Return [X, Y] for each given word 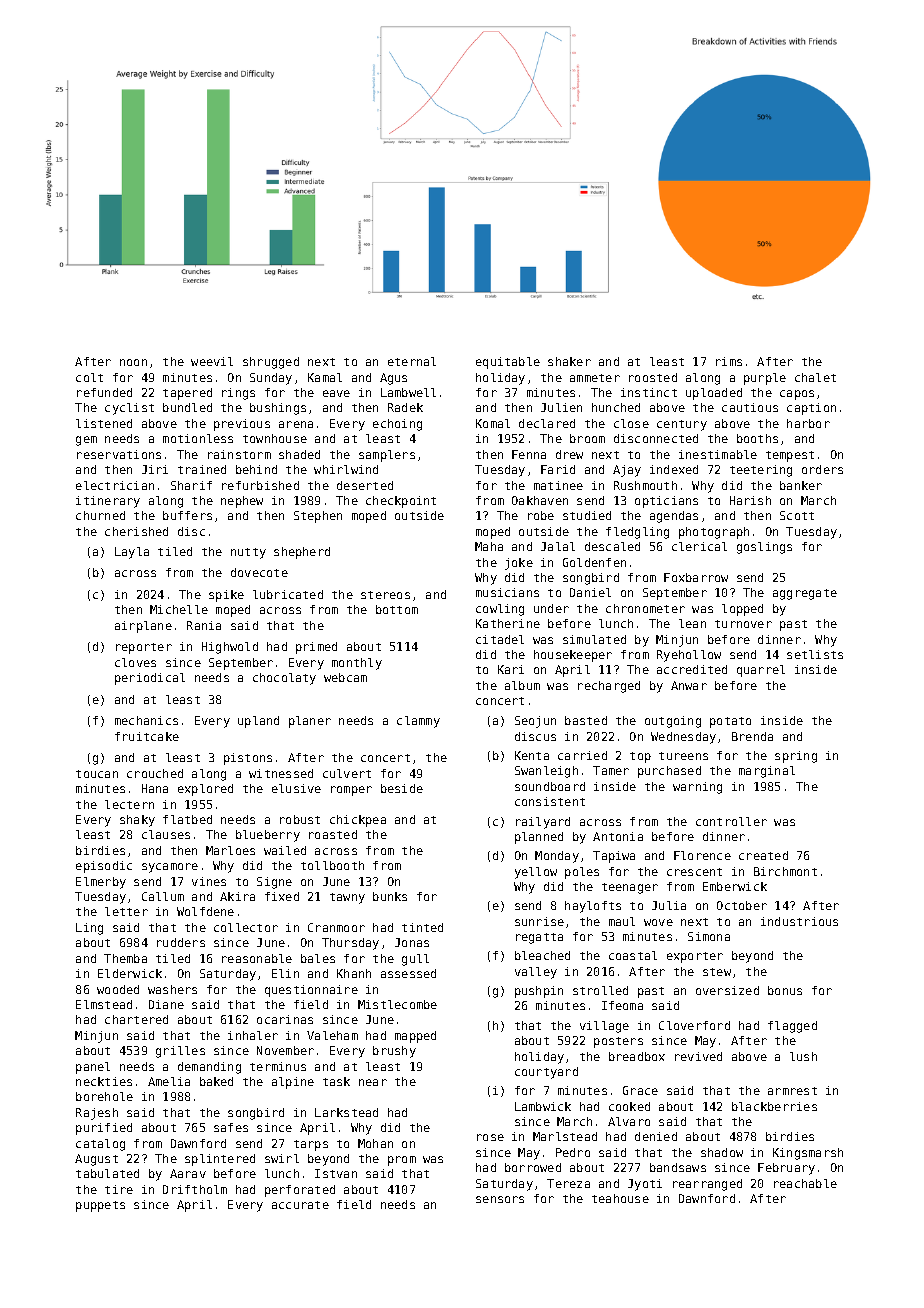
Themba [125, 958]
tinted [422, 927]
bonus [785, 990]
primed [316, 648]
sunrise [539, 921]
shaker [569, 361]
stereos [385, 595]
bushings [278, 409]
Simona [709, 936]
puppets [100, 1206]
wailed [285, 850]
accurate [300, 1205]
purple [765, 379]
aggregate [805, 594]
